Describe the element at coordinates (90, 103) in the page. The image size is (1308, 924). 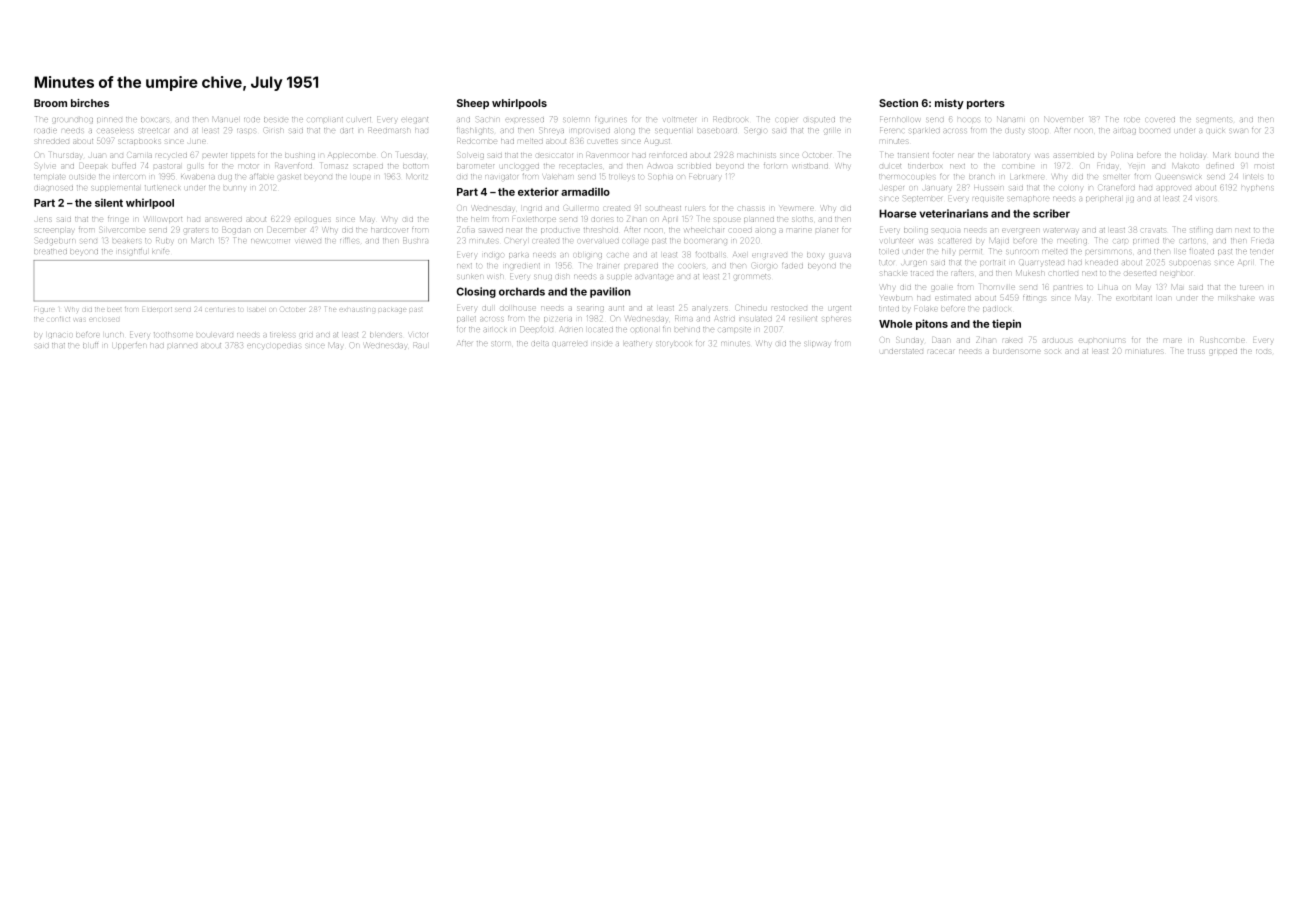
I see `birches` at that location.
